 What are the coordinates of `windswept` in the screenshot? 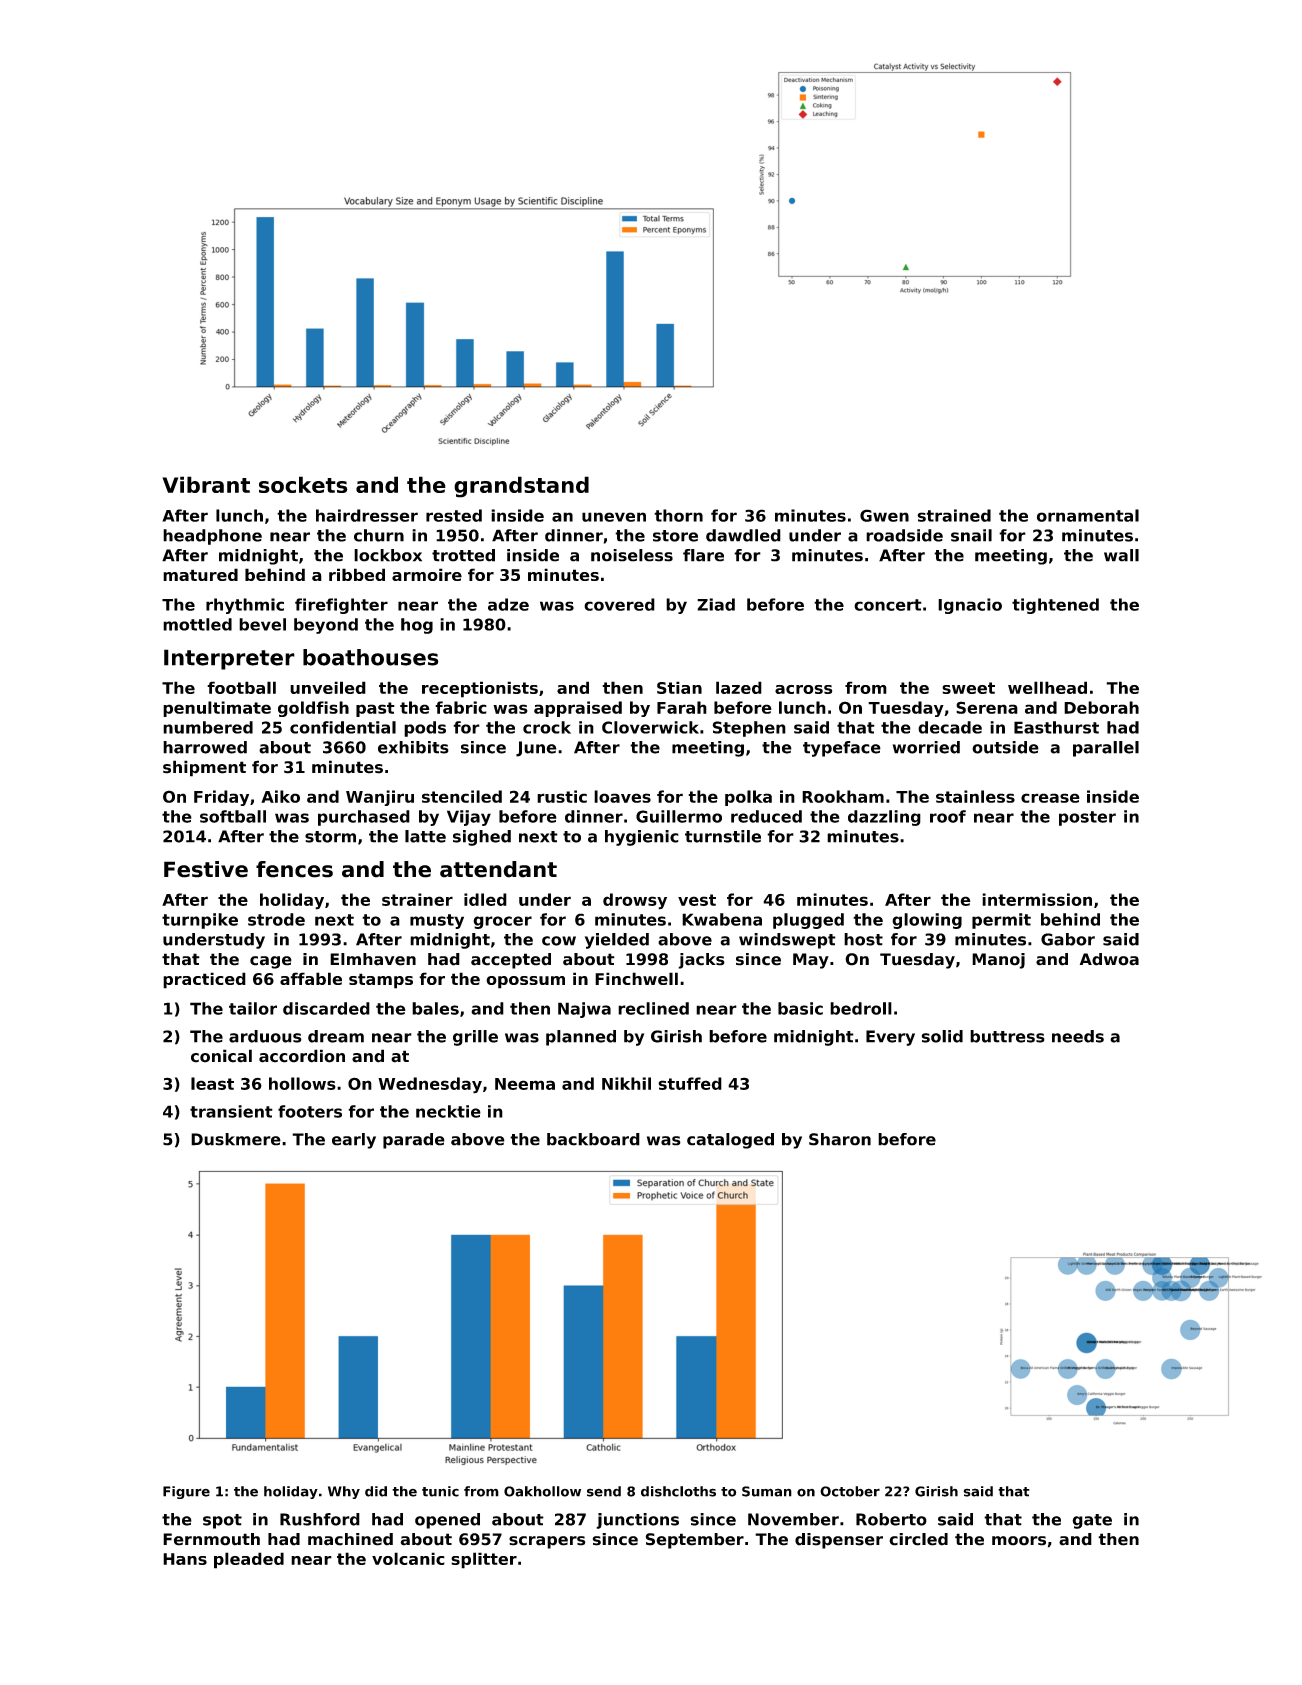 It's located at (787, 941).
